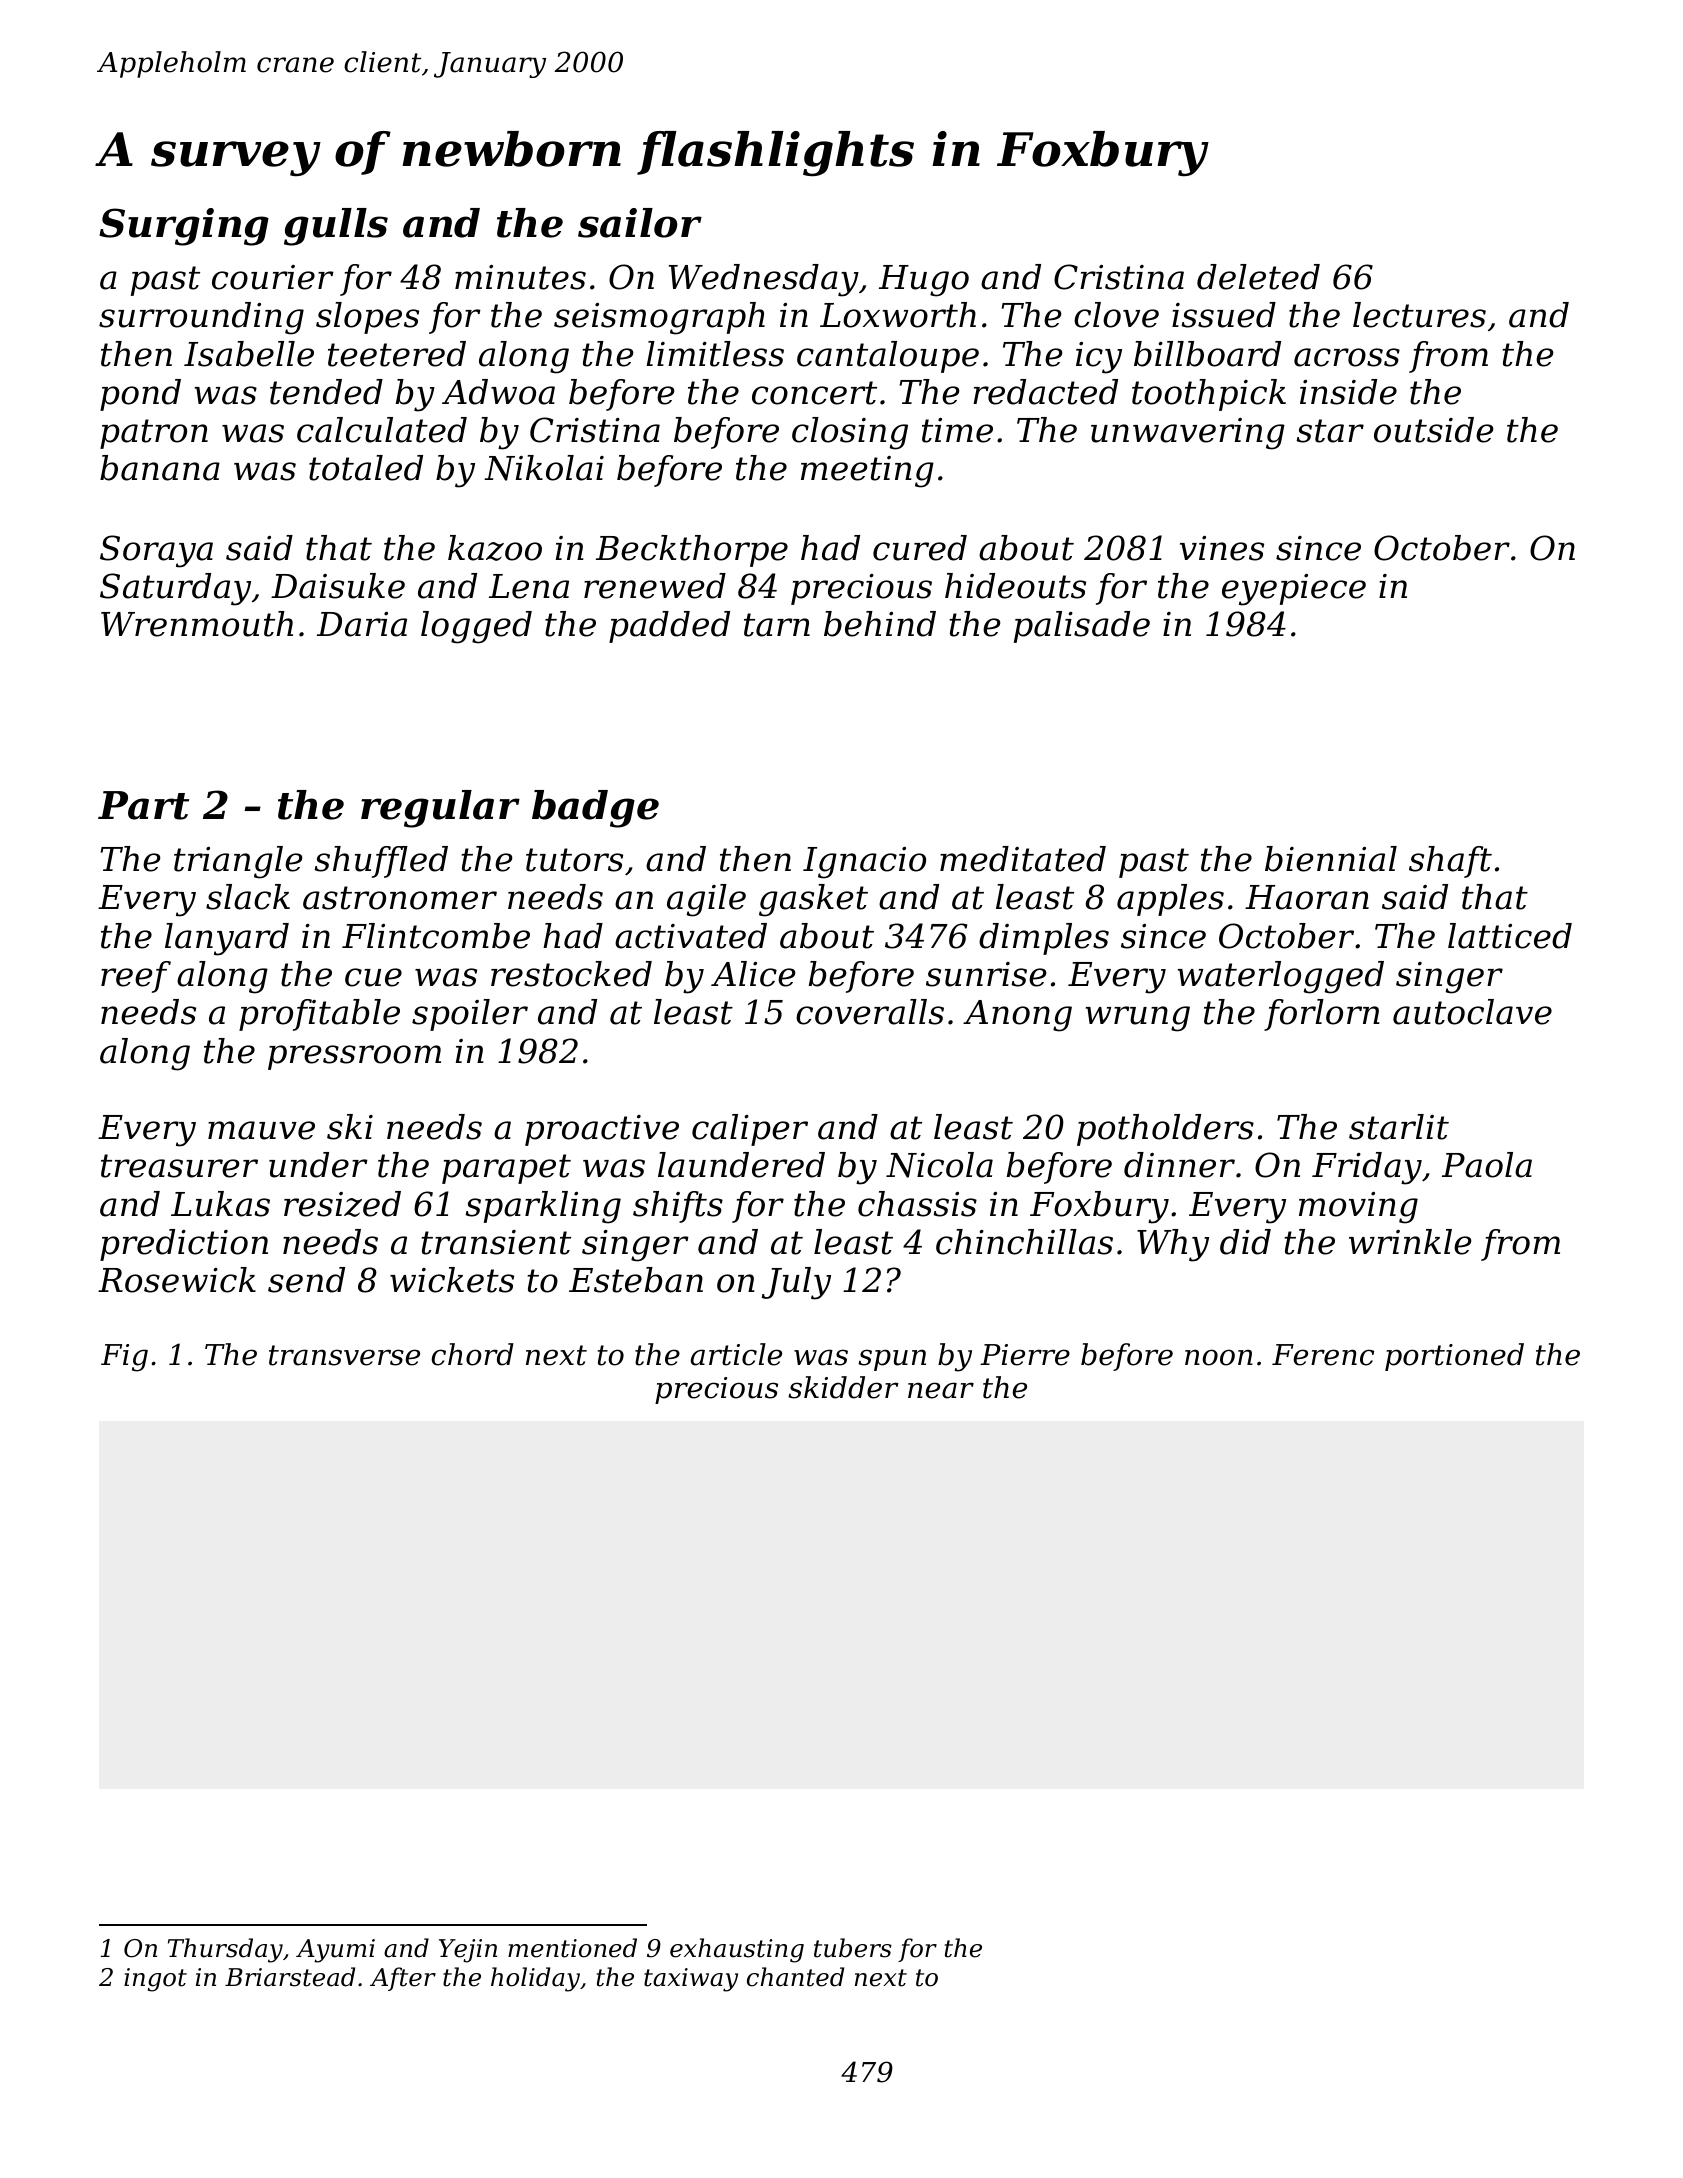 The image size is (1683, 2178). Describe the element at coordinates (179, 1166) in the screenshot. I see `treasurer` at that location.
